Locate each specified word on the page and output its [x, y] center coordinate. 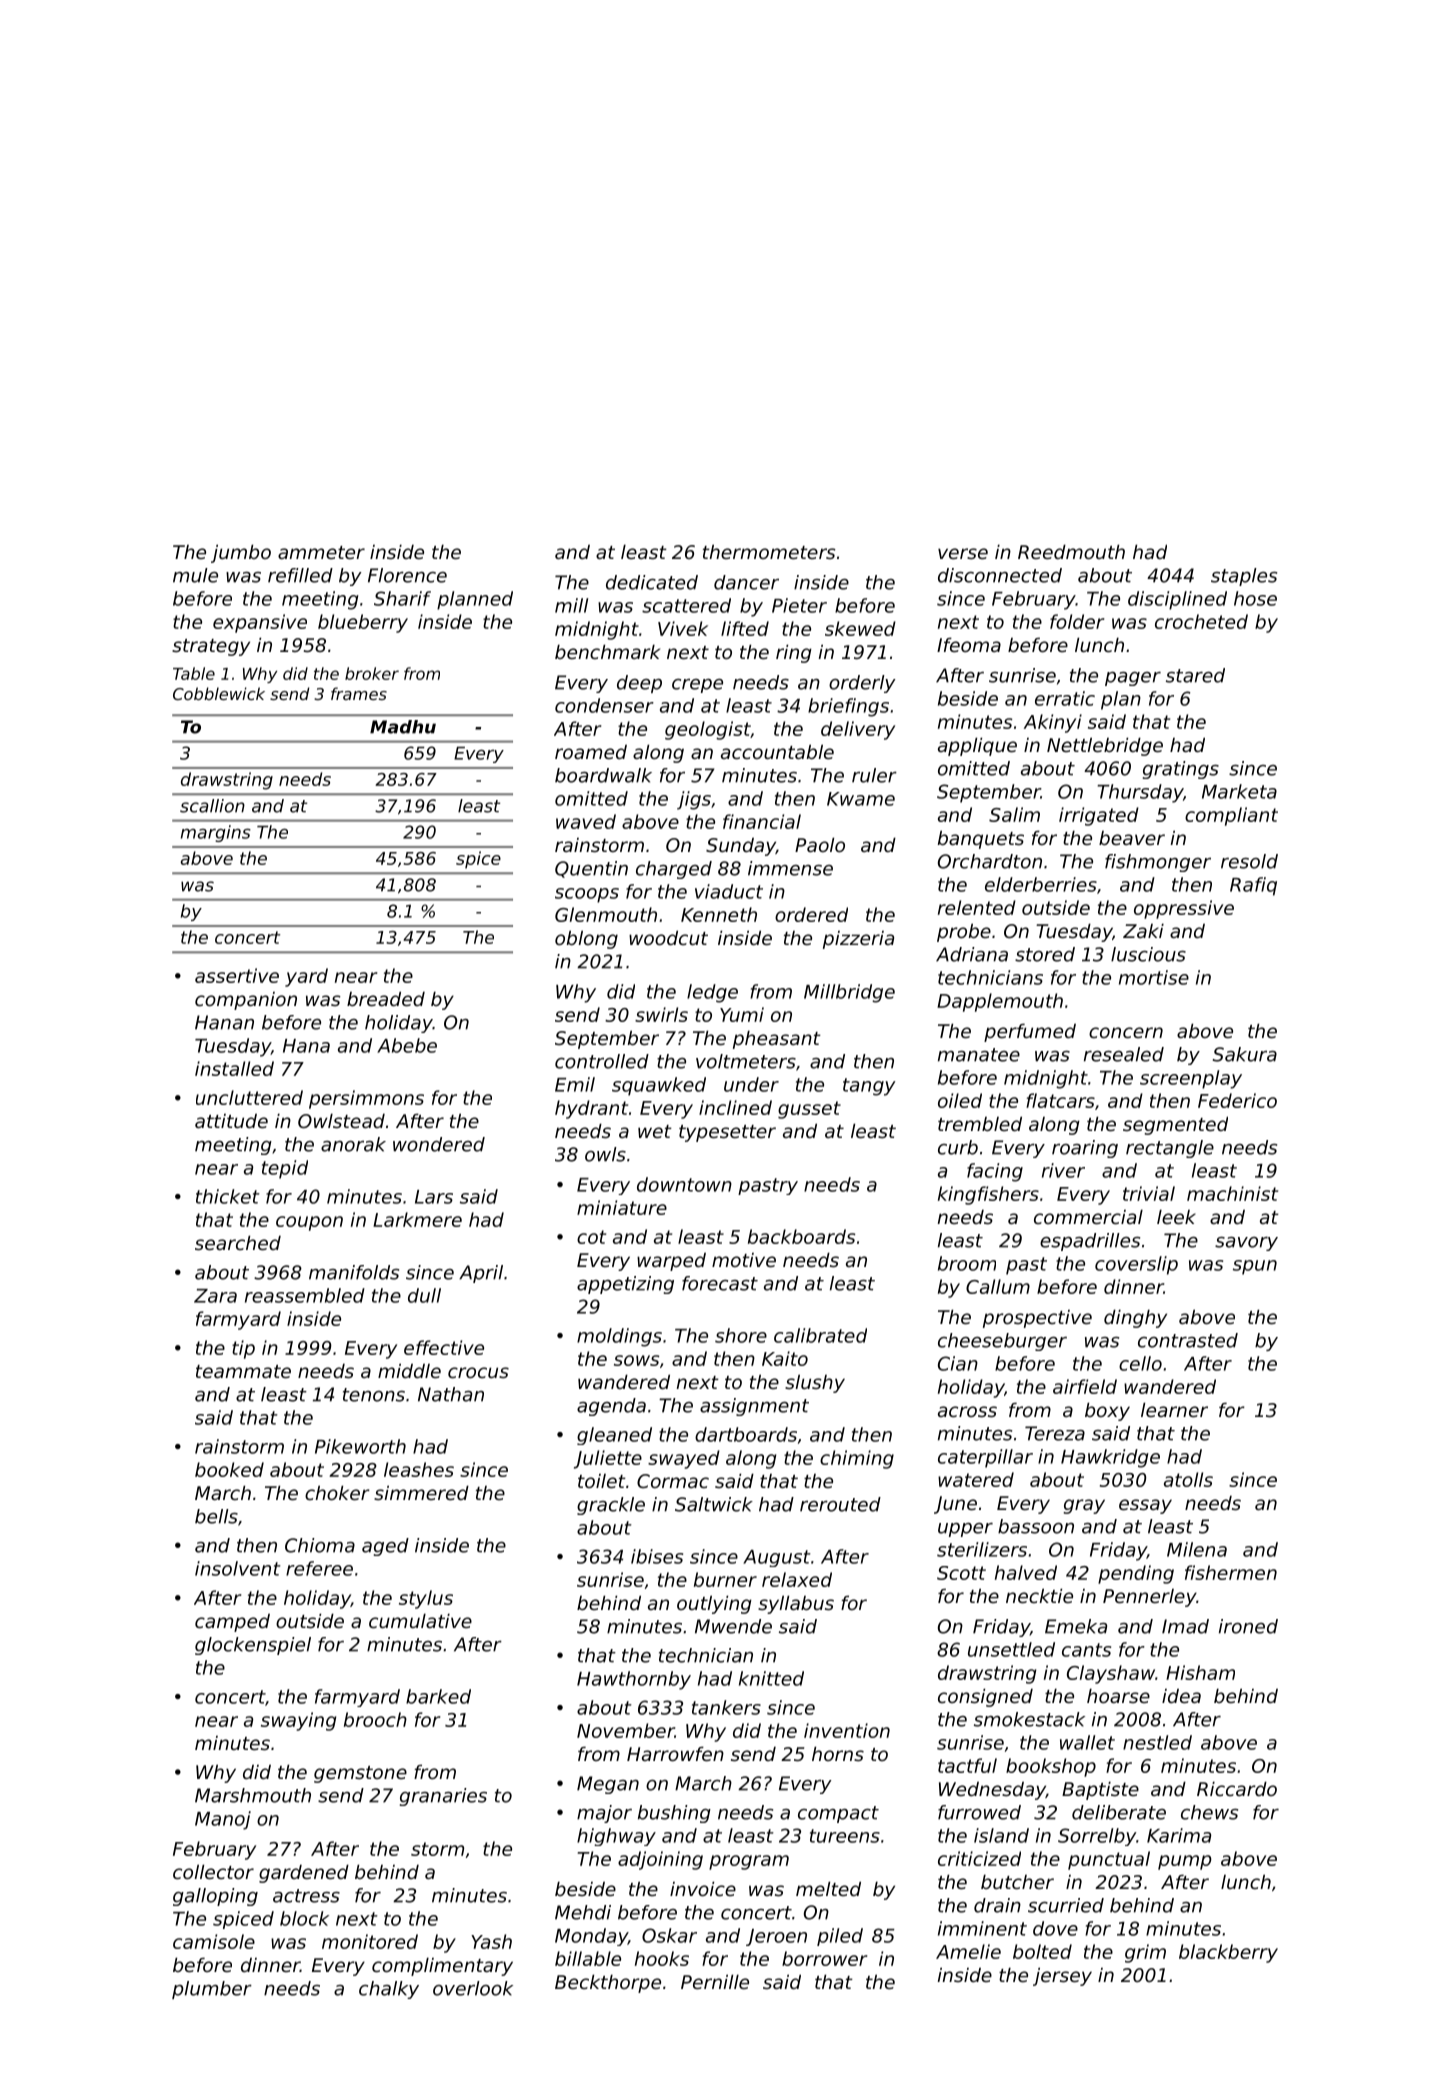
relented [977, 907]
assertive [237, 975]
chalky [389, 1990]
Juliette [608, 1459]
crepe [697, 686]
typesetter [727, 1133]
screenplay [1191, 1079]
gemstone [360, 1774]
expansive [260, 623]
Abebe [407, 1045]
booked [229, 1469]
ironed [1248, 1626]
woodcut [668, 937]
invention [847, 1730]
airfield [1085, 1386]
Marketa [1239, 791]
